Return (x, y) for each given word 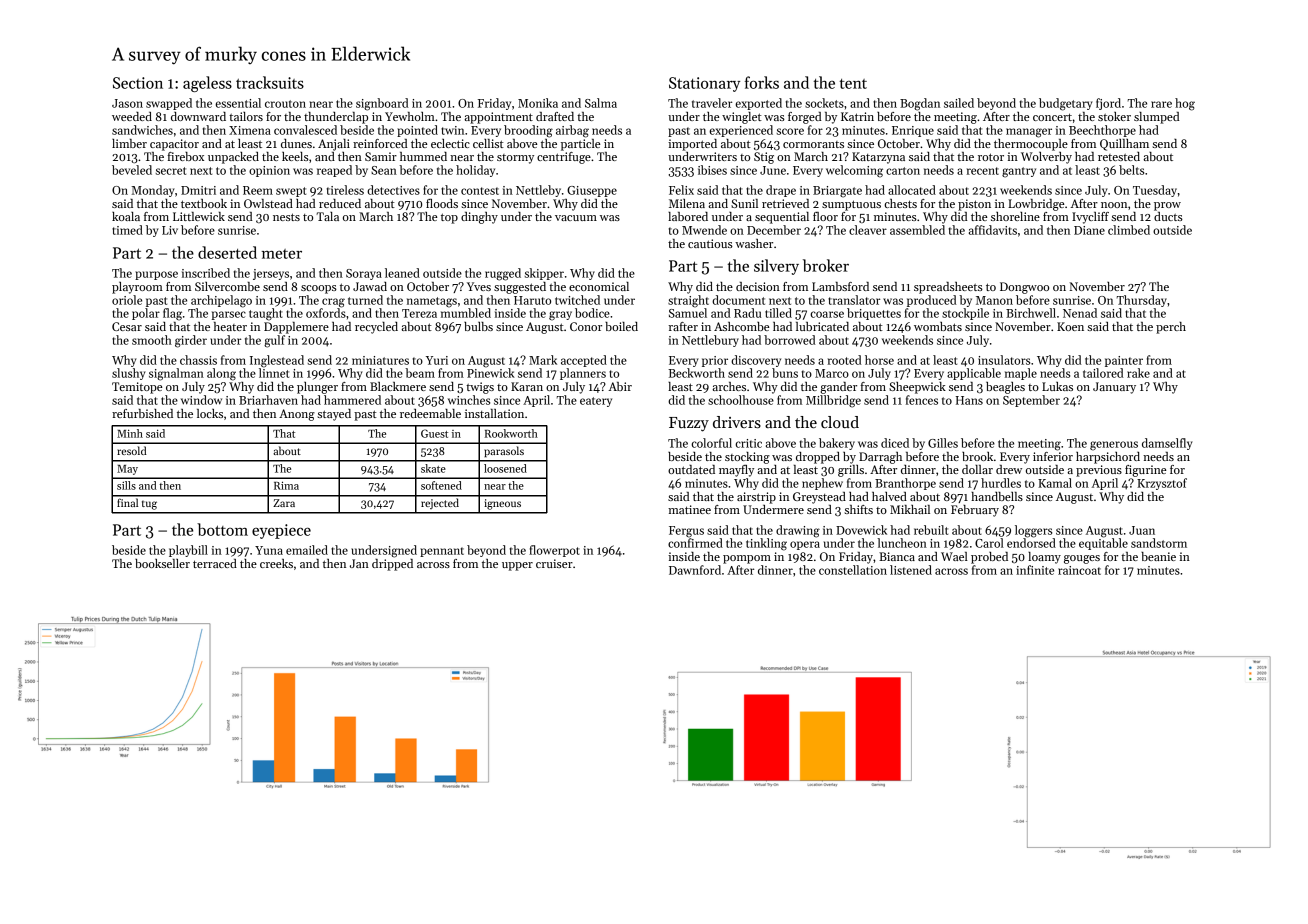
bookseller (162, 563)
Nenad (1080, 313)
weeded (132, 116)
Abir (620, 386)
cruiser (554, 563)
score (790, 131)
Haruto (532, 300)
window (201, 400)
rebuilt (931, 530)
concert (1052, 117)
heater (230, 326)
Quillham (1124, 145)
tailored (1103, 373)
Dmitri (198, 190)
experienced (741, 131)
